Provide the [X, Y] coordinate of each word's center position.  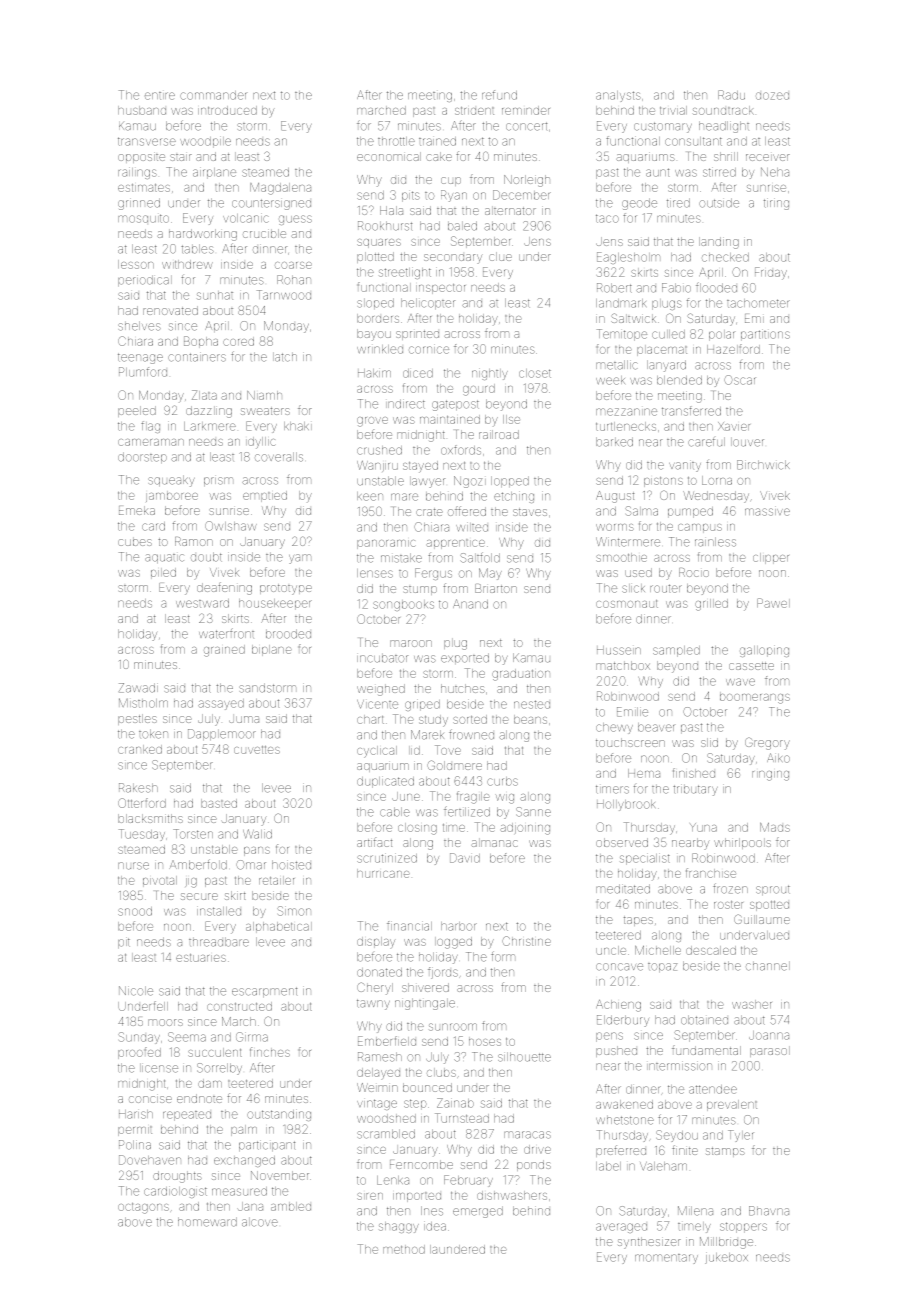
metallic [616, 365]
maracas [527, 1135]
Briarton [496, 588]
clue [500, 256]
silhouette [524, 1057]
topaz [662, 967]
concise [150, 1099]
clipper [771, 558]
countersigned [271, 204]
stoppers [743, 1227]
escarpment [264, 992]
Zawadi [138, 688]
